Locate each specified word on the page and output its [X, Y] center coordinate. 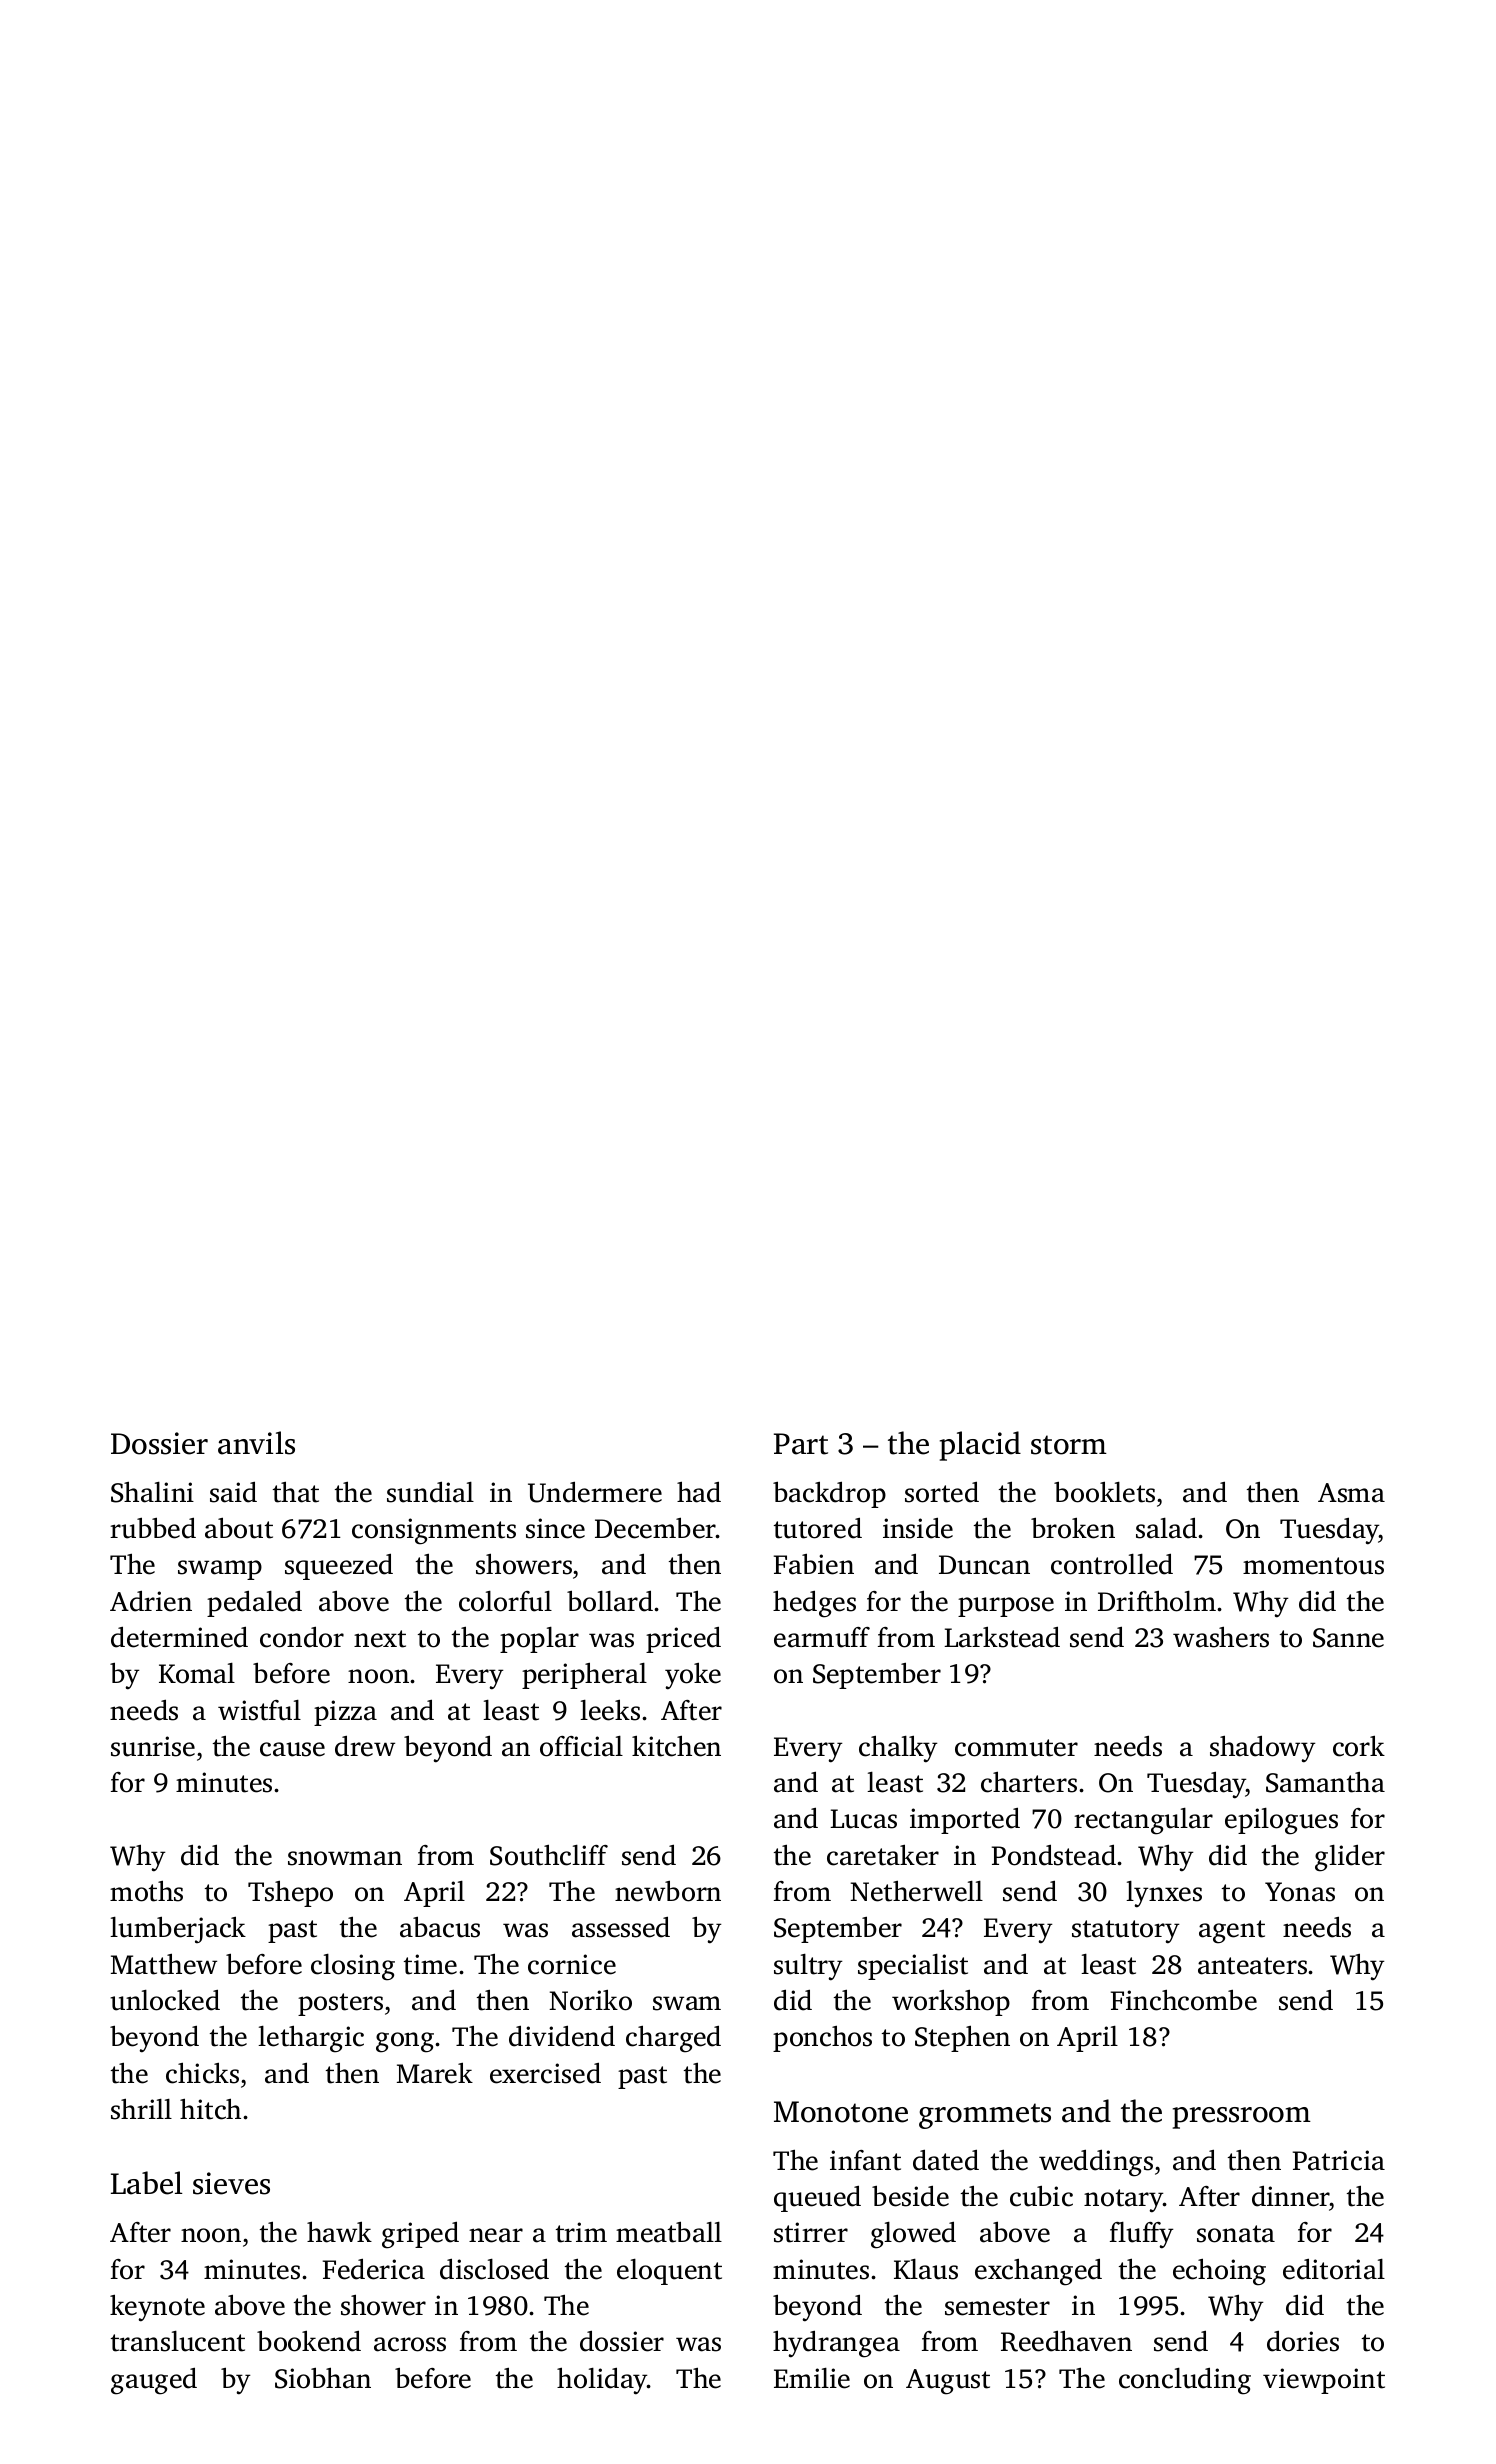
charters [1029, 1782]
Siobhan [323, 2378]
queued [817, 2198]
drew [365, 1746]
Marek [435, 2073]
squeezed [339, 1566]
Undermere [595, 1492]
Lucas [863, 1819]
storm [1069, 1445]
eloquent [669, 2272]
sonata [1236, 2234]
